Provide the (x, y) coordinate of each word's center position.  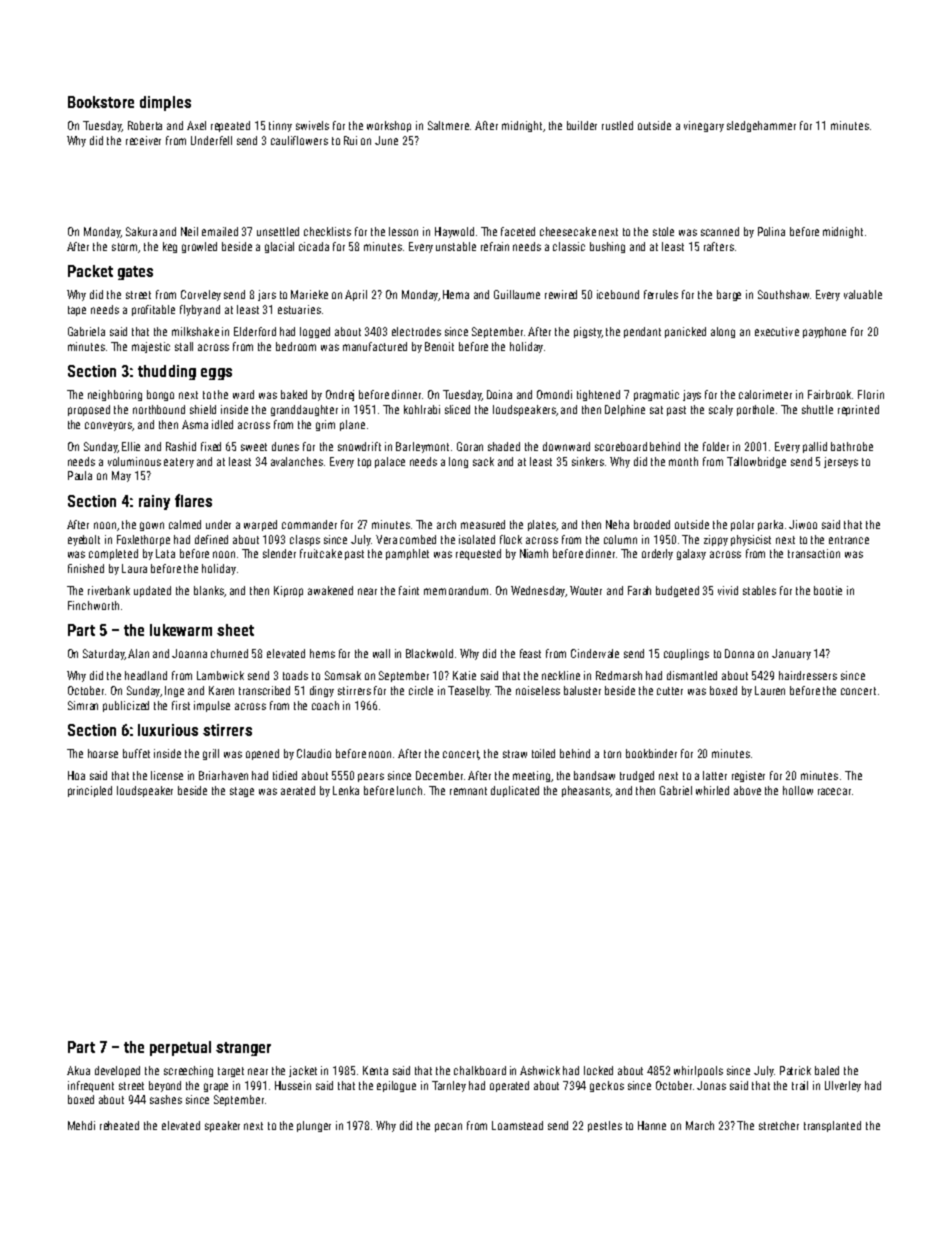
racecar (834, 791)
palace (390, 462)
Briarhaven (223, 775)
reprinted (858, 410)
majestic (151, 347)
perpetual (180, 1048)
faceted (518, 231)
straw (515, 754)
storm (125, 248)
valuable (863, 294)
